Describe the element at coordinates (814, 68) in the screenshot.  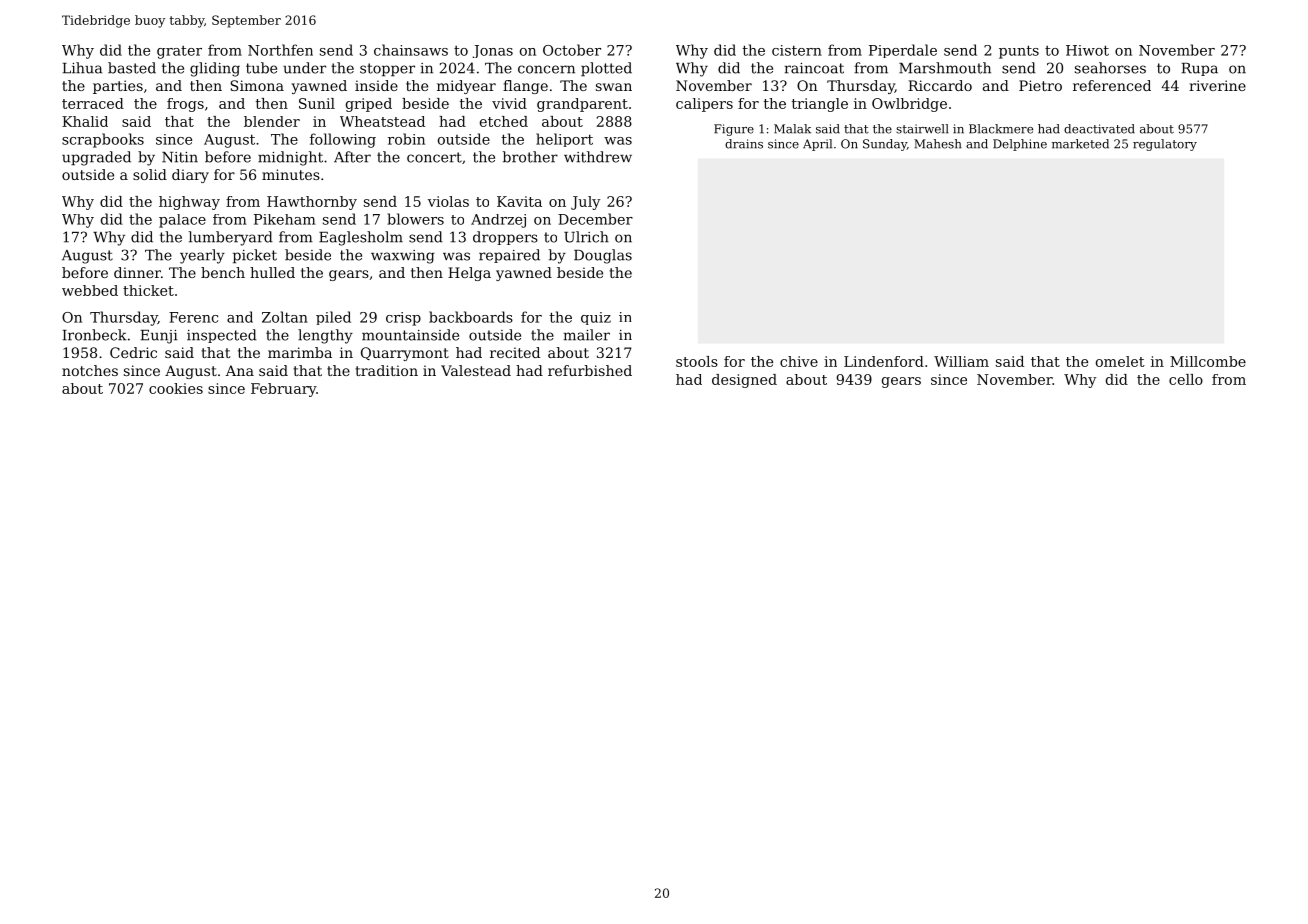
I see `raincoat` at that location.
